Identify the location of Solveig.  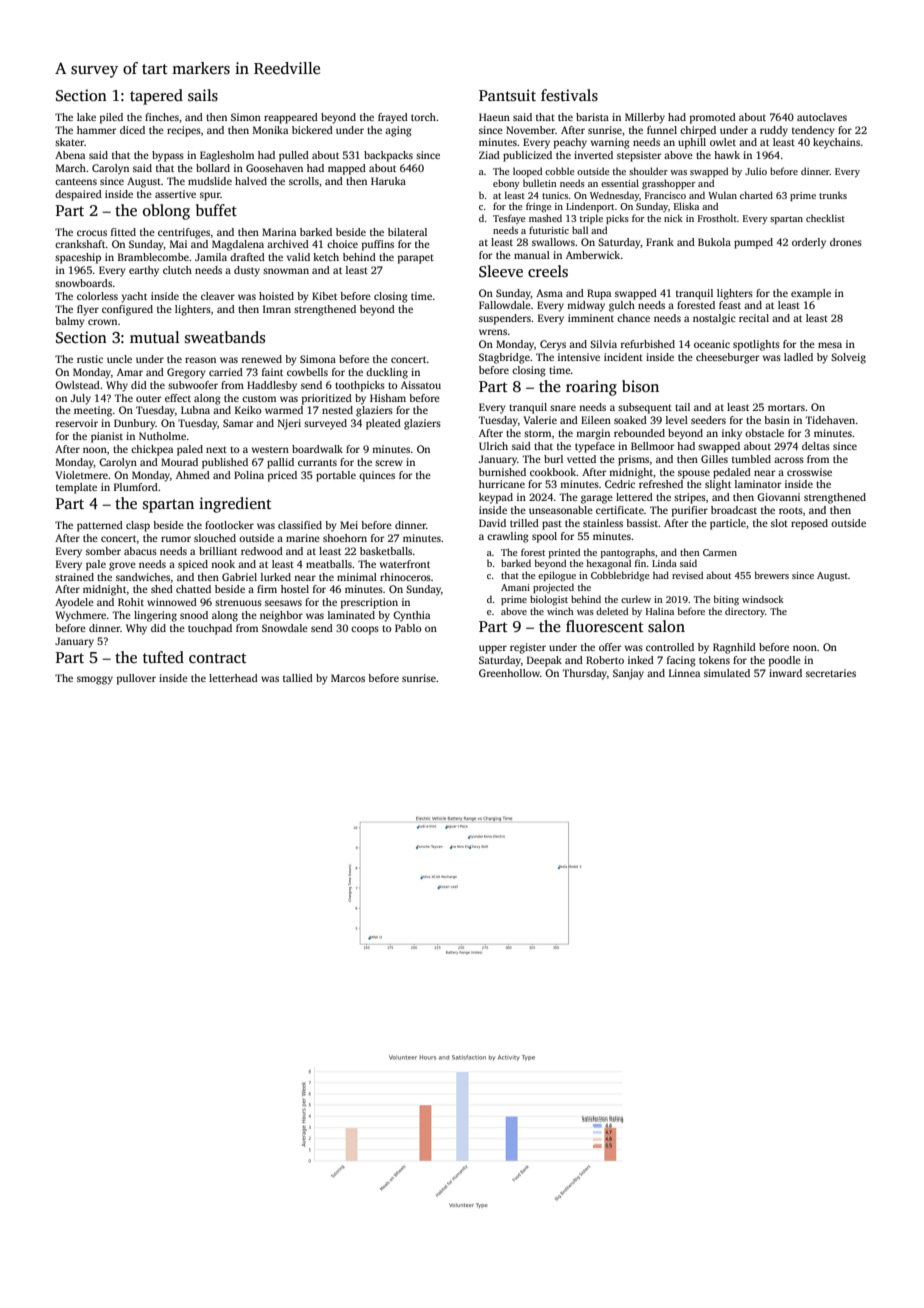
(848, 358).
